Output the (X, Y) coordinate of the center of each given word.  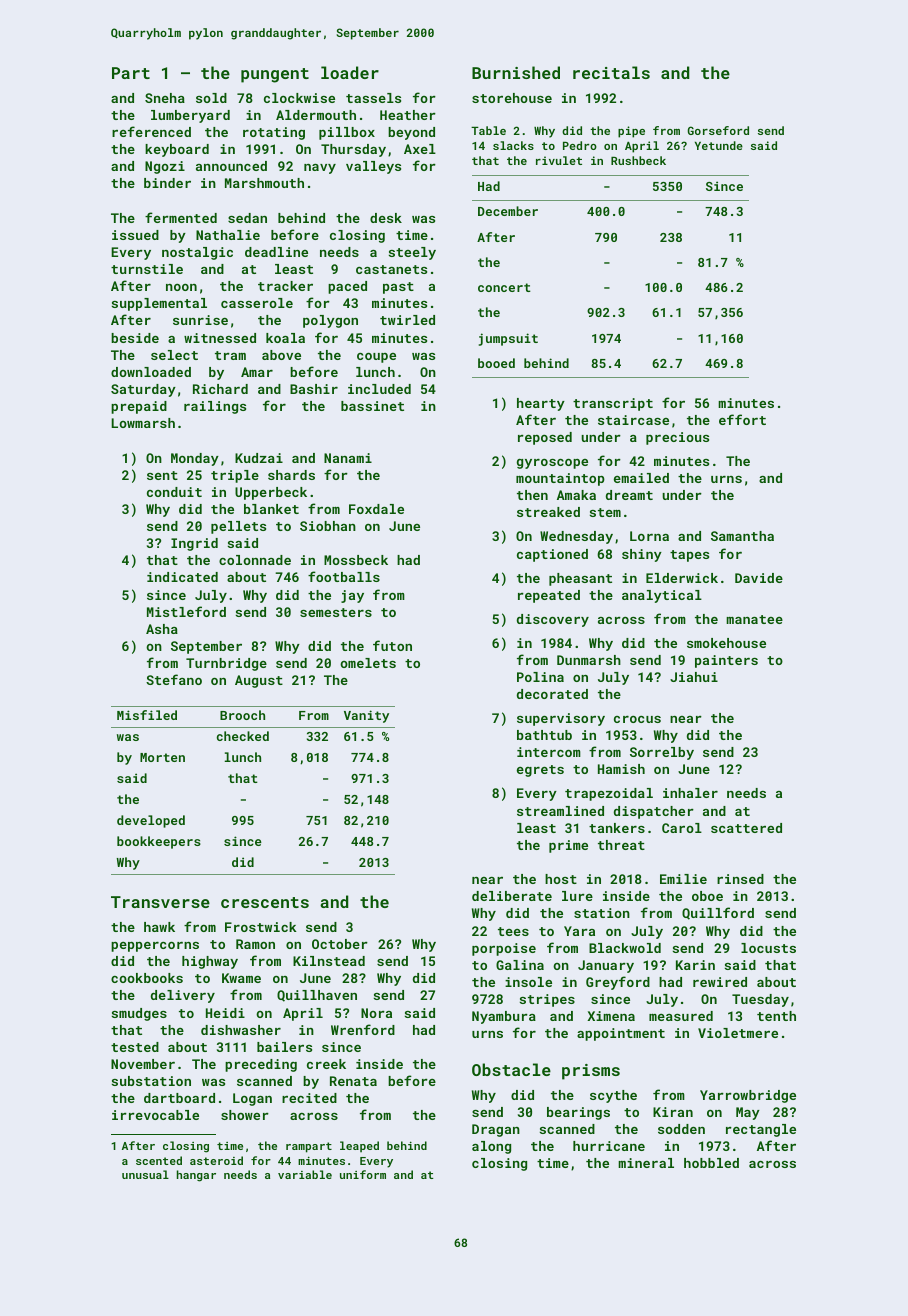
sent (162, 475)
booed (496, 363)
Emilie (683, 879)
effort (742, 419)
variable (305, 1174)
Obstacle (511, 1069)
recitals (611, 72)
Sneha (165, 98)
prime (568, 846)
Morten (162, 757)
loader (350, 72)
